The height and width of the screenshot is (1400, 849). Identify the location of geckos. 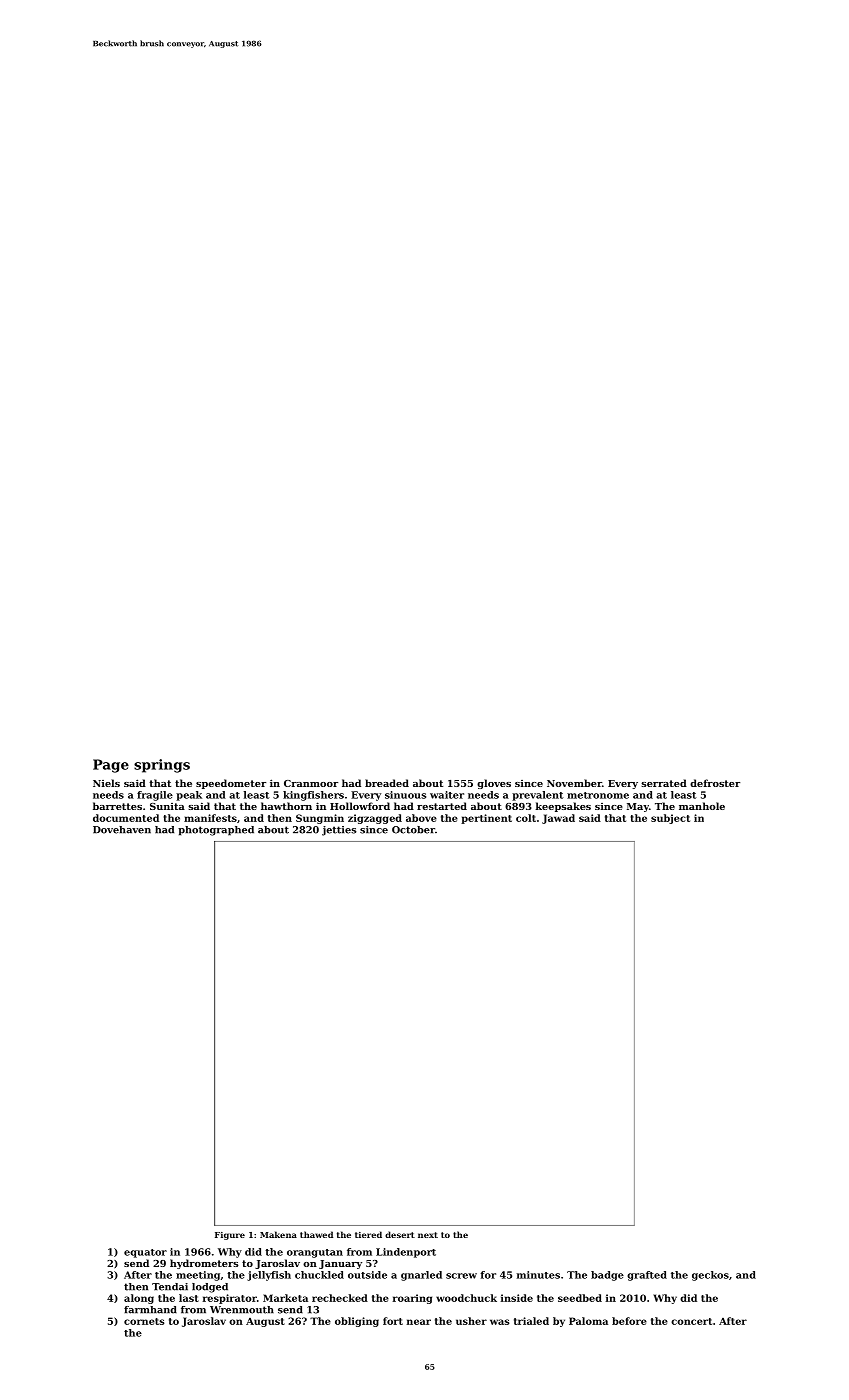
(710, 1276).
